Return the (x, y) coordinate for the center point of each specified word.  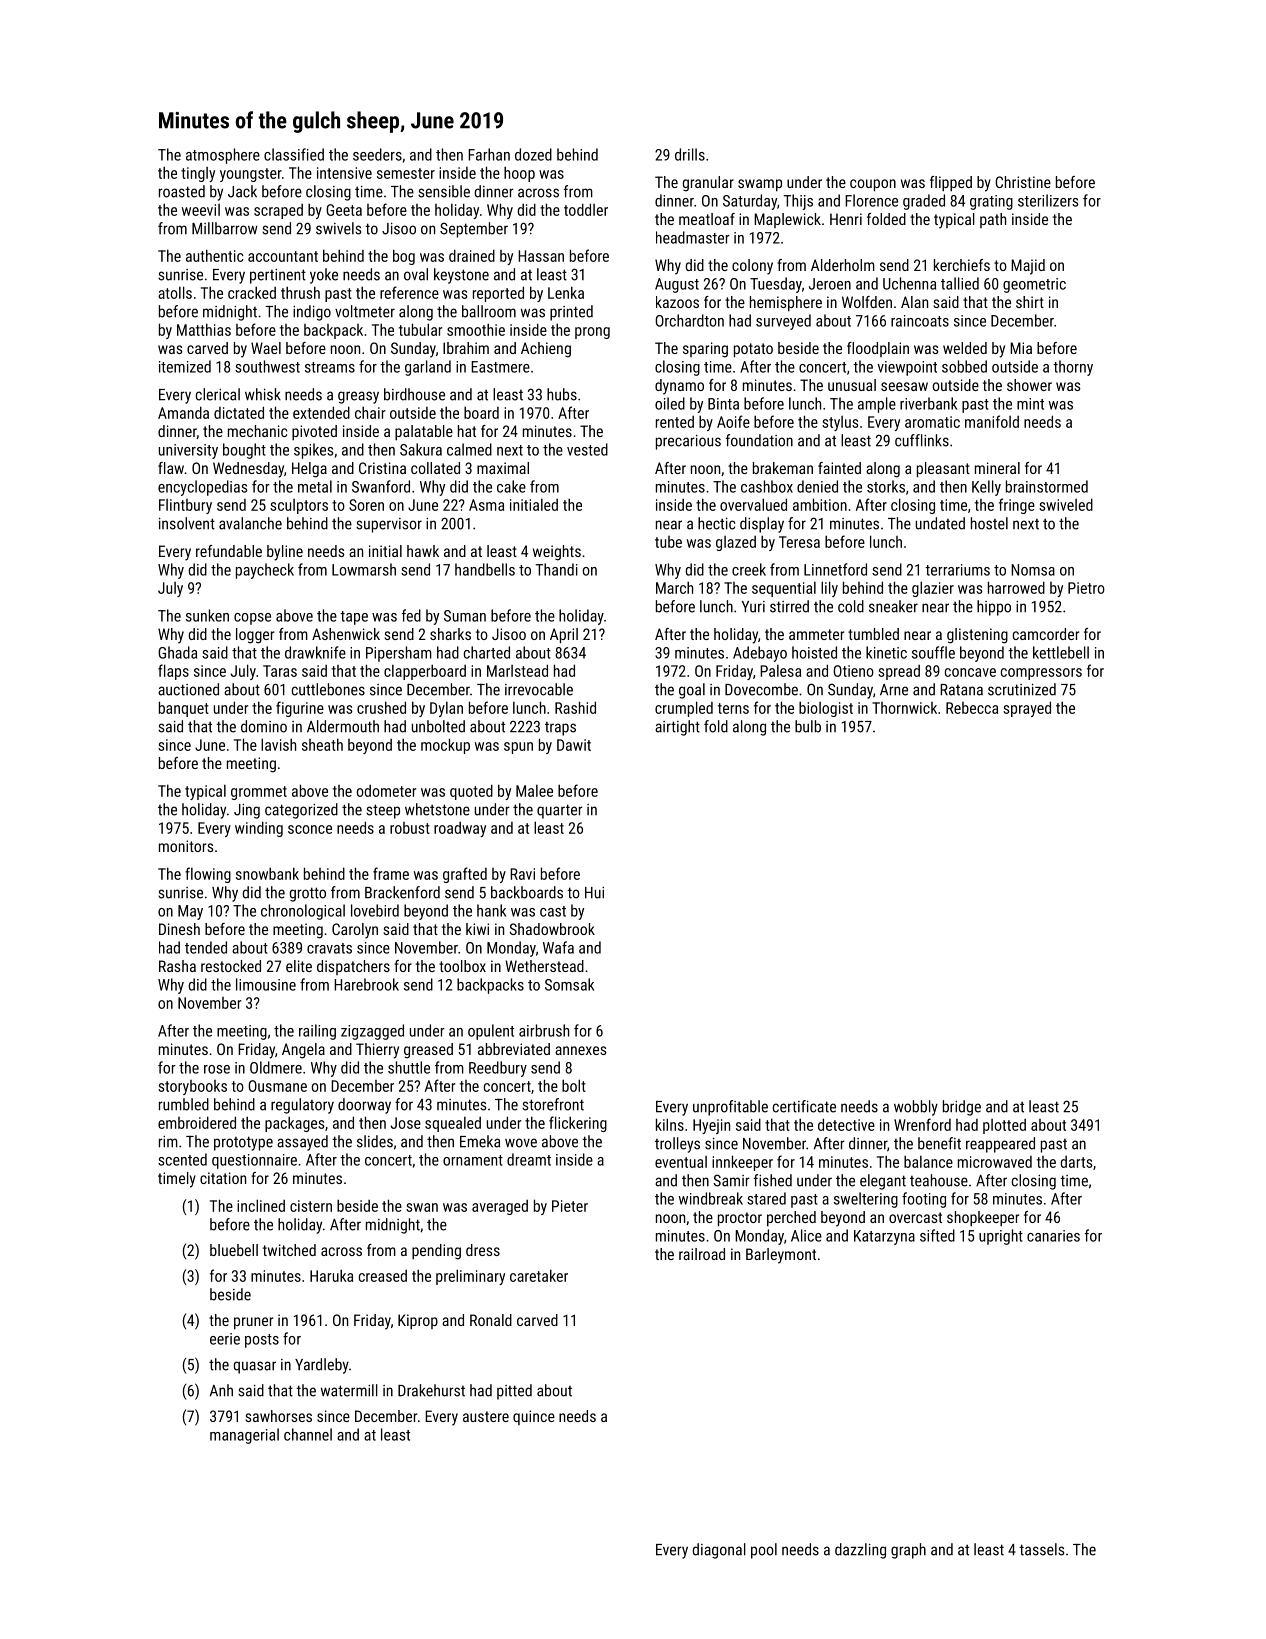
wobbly (916, 1108)
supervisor (389, 525)
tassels (1041, 1549)
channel (308, 1434)
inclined (261, 1205)
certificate (804, 1106)
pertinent (278, 276)
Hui (594, 893)
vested (587, 449)
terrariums (957, 570)
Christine (1023, 182)
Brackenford (402, 892)
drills (690, 154)
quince (534, 1417)
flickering (578, 1124)
